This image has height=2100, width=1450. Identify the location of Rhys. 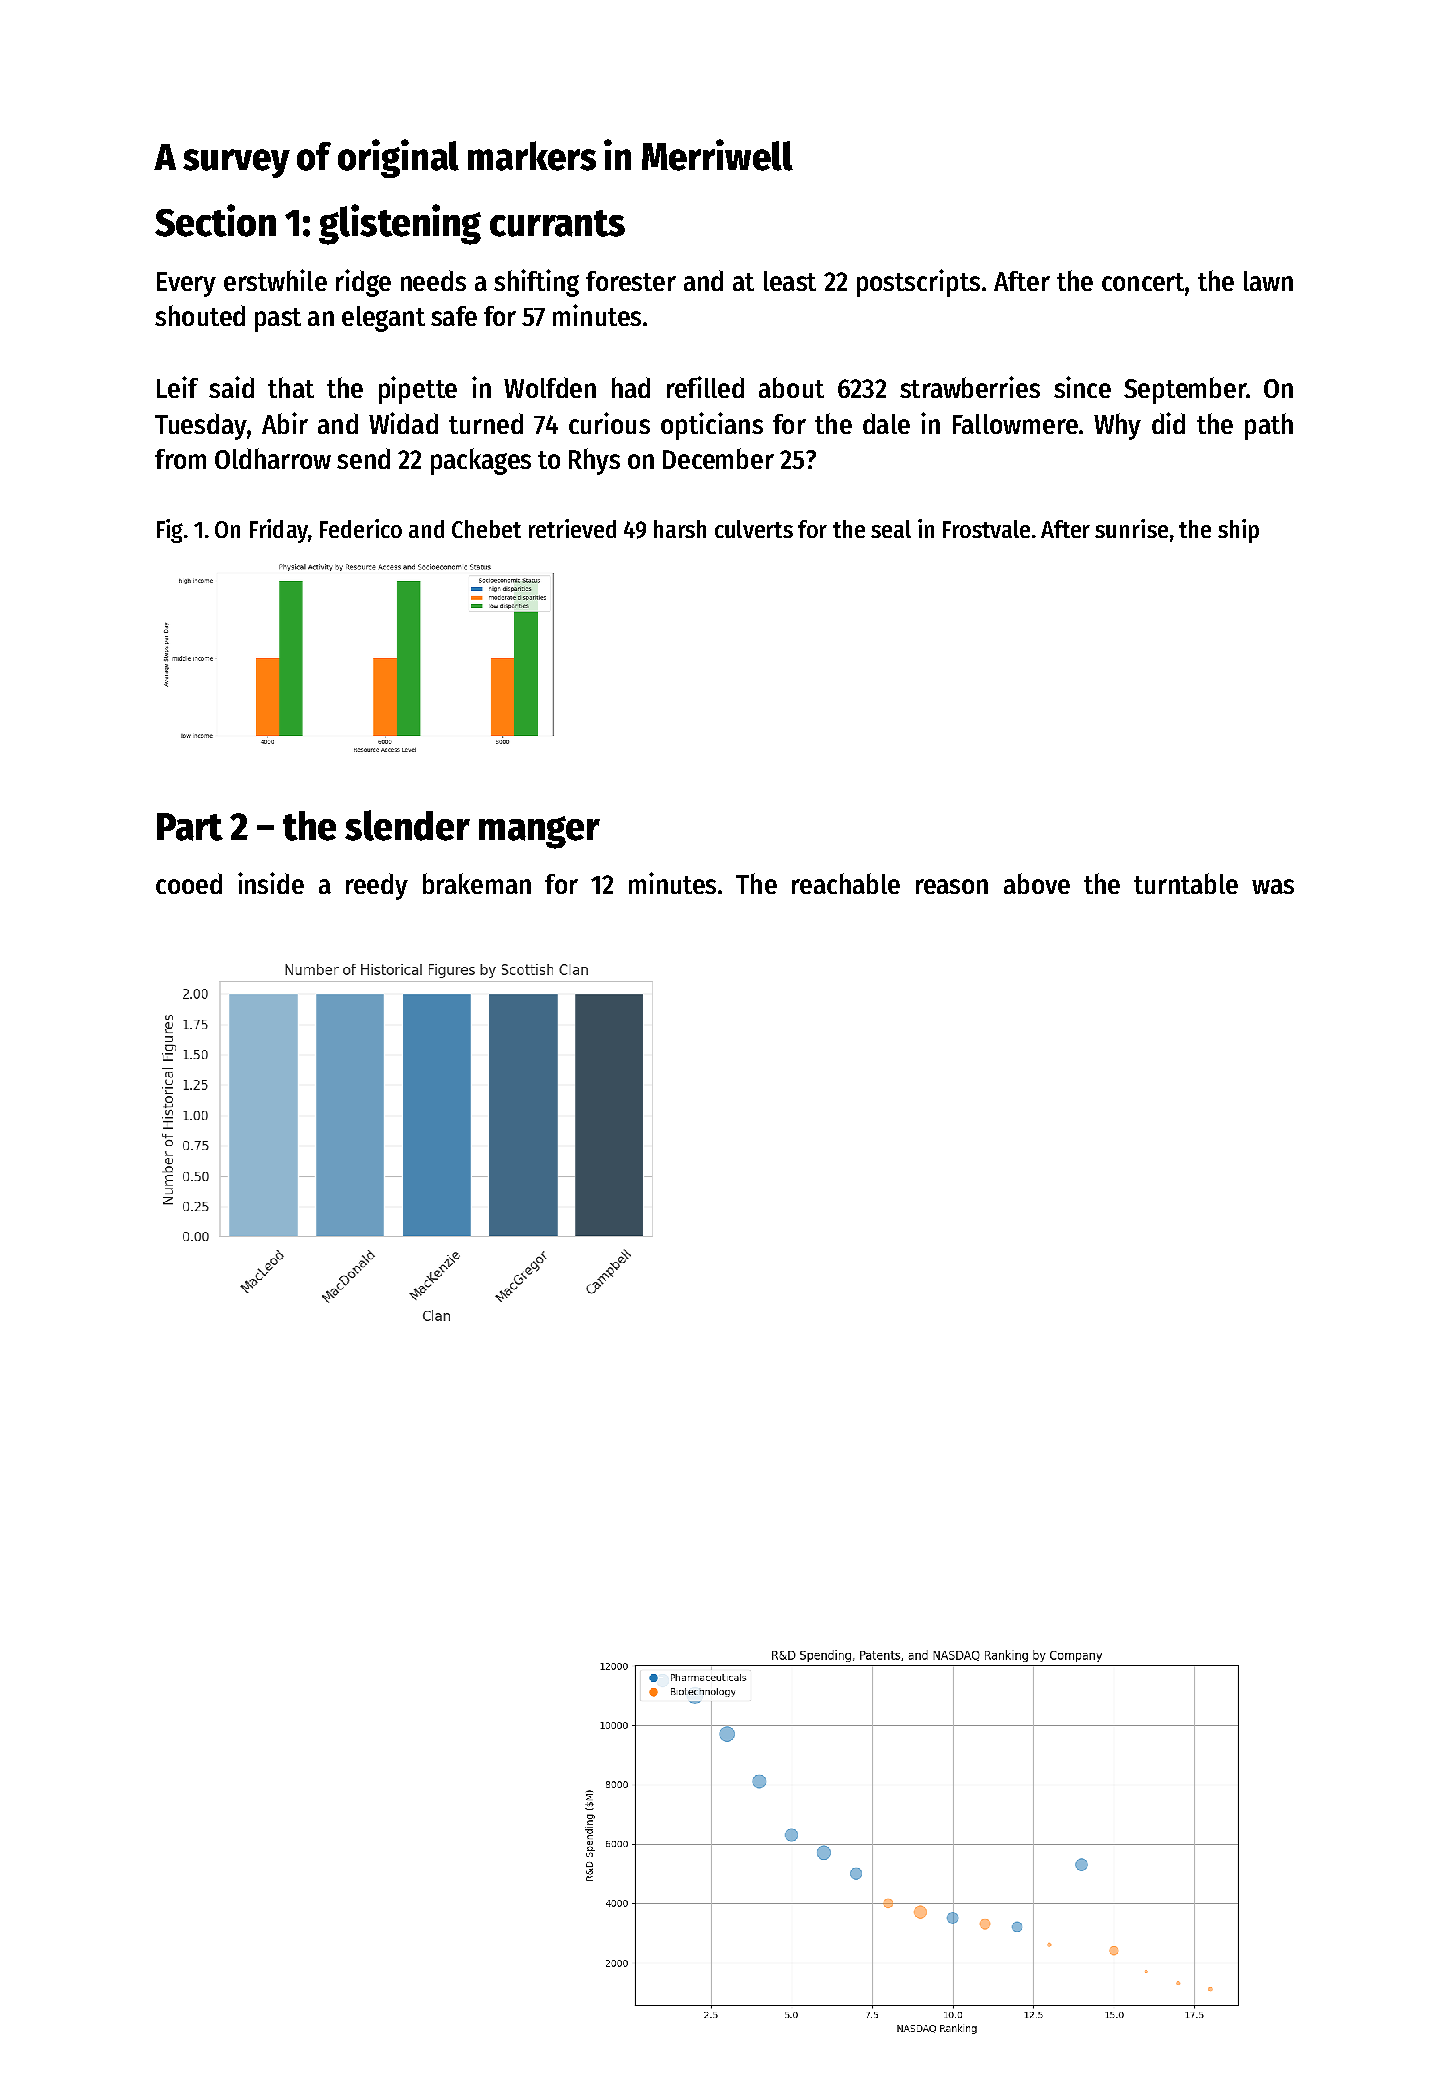
(594, 461).
